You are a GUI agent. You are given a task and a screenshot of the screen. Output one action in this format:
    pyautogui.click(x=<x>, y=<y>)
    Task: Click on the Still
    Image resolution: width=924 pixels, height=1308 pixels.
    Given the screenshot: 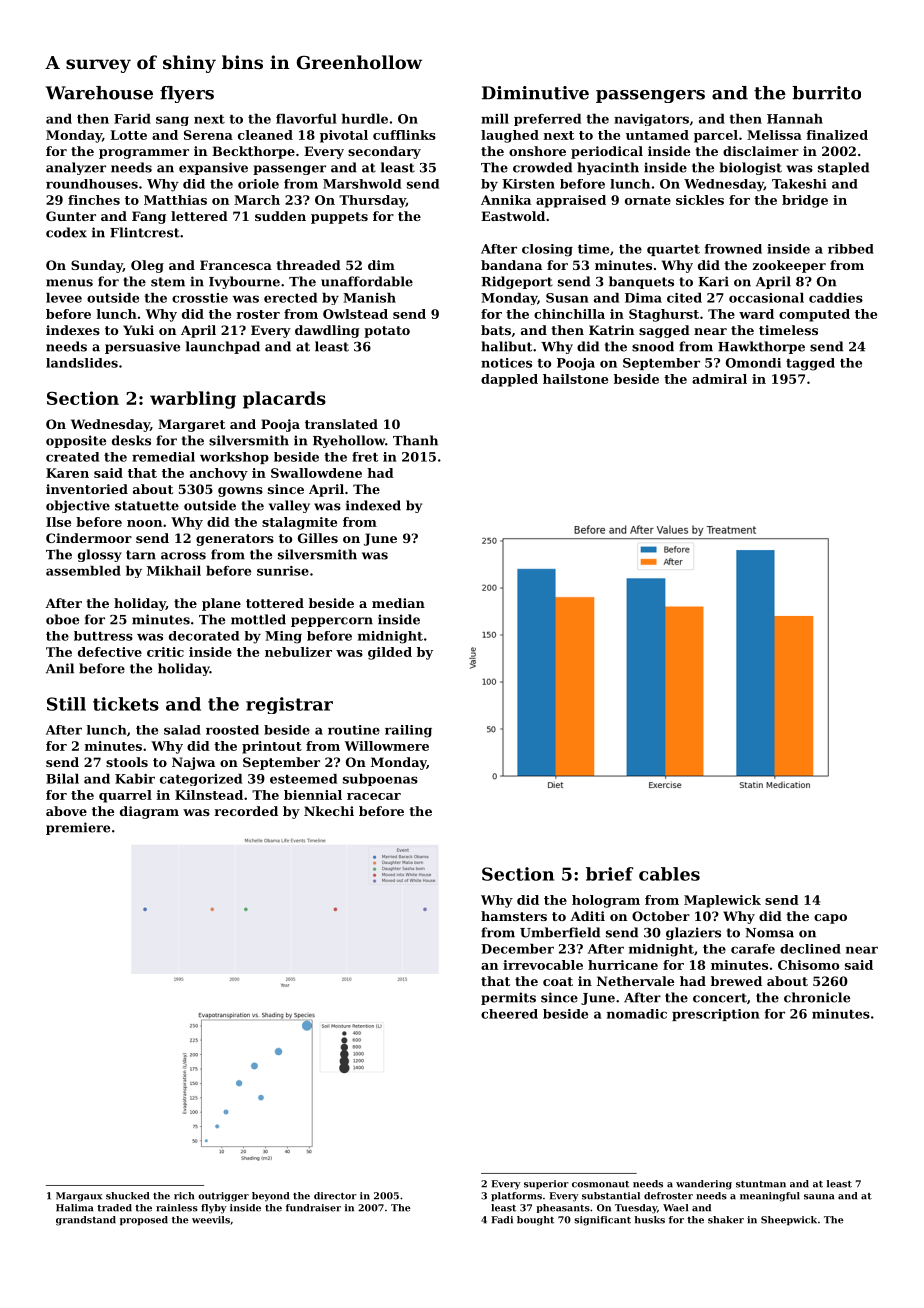 What is the action you would take?
    pyautogui.click(x=66, y=704)
